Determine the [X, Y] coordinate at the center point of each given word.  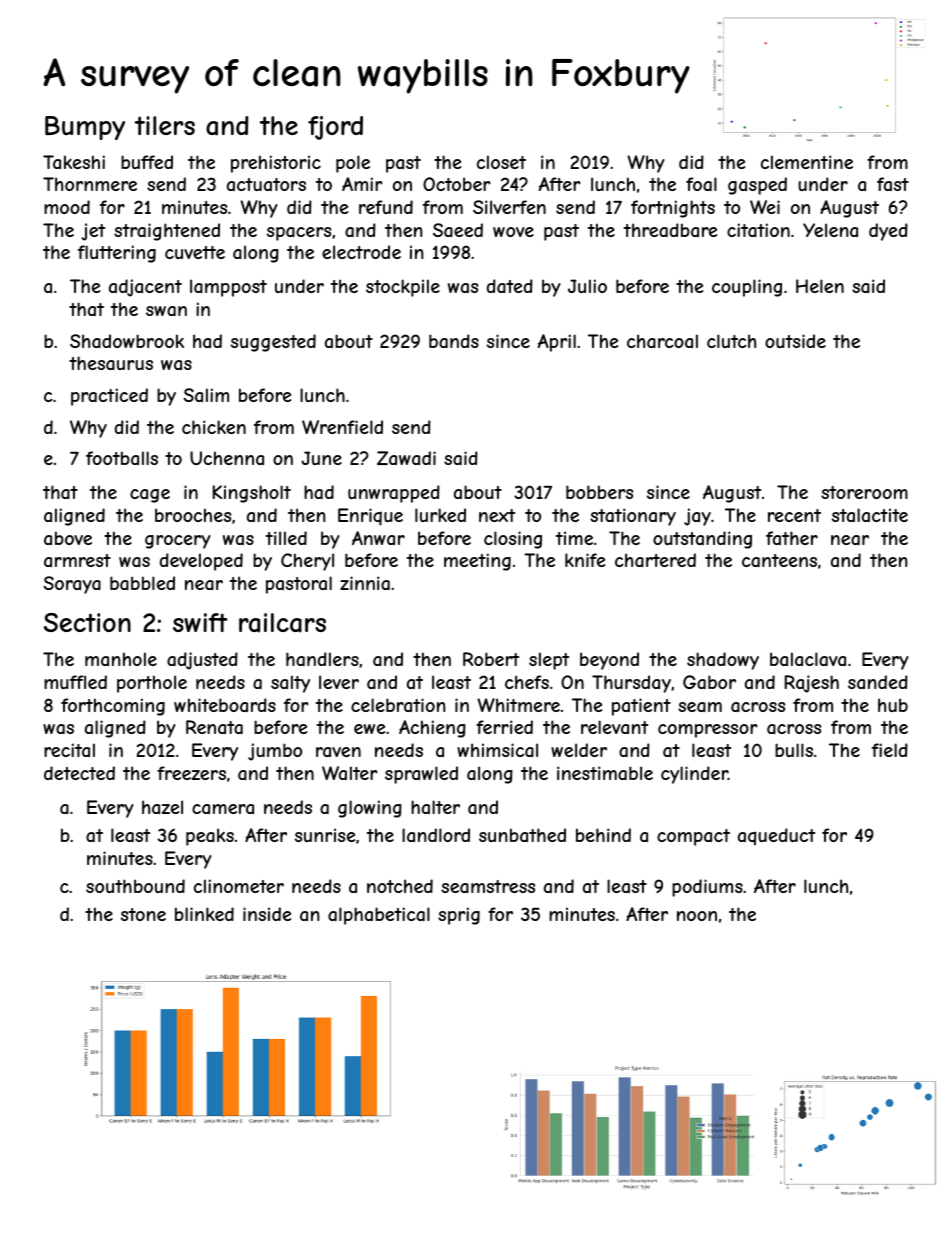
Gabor [709, 682]
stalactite [870, 515]
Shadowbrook [127, 341]
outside [795, 341]
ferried [504, 727]
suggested [273, 343]
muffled [75, 682]
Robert [491, 659]
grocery [178, 542]
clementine [807, 162]
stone [143, 914]
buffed [147, 162]
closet [501, 162]
